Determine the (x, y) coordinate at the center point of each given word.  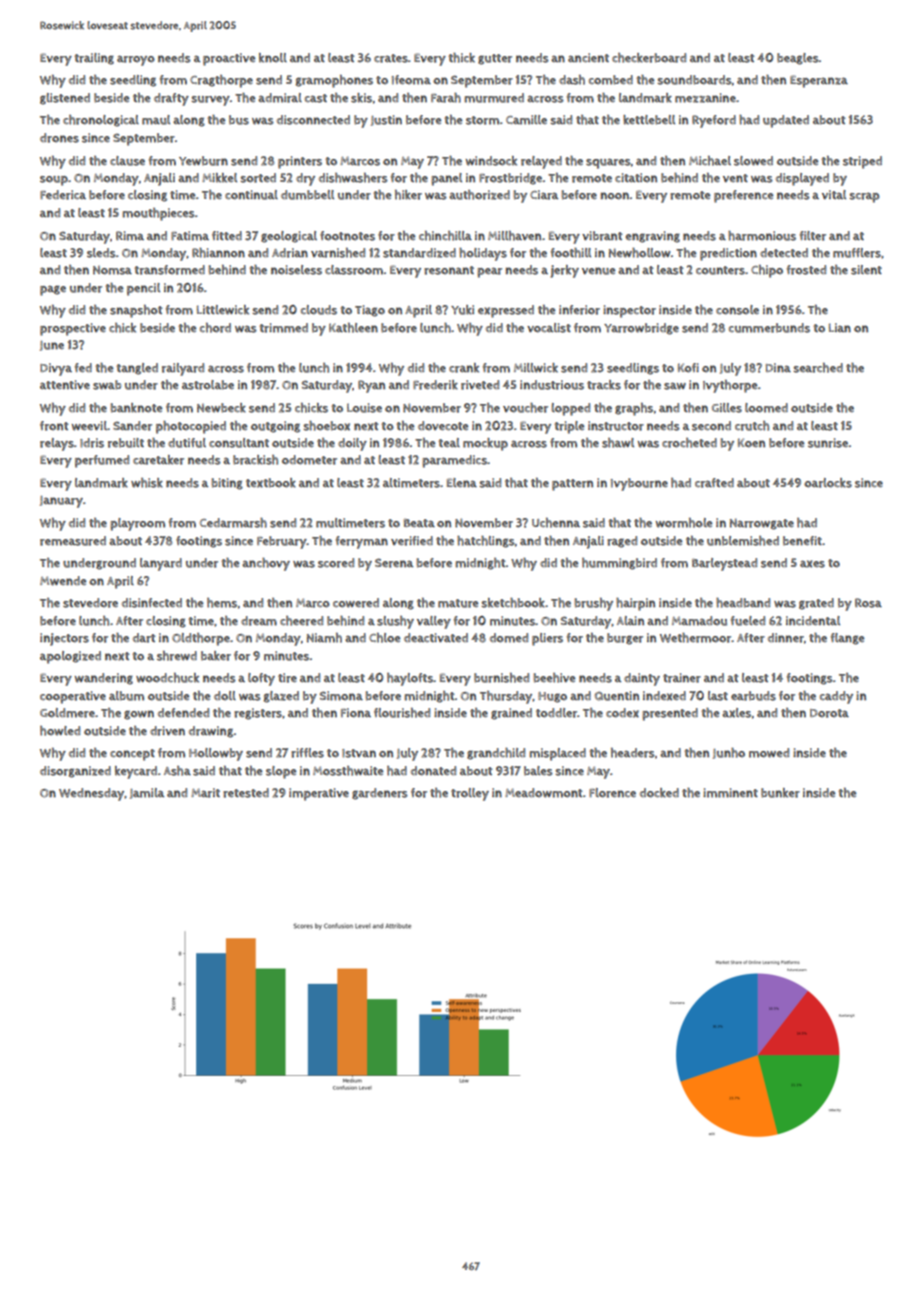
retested (246, 793)
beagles (798, 59)
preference (743, 196)
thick (461, 58)
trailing (94, 59)
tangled (137, 369)
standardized (419, 253)
